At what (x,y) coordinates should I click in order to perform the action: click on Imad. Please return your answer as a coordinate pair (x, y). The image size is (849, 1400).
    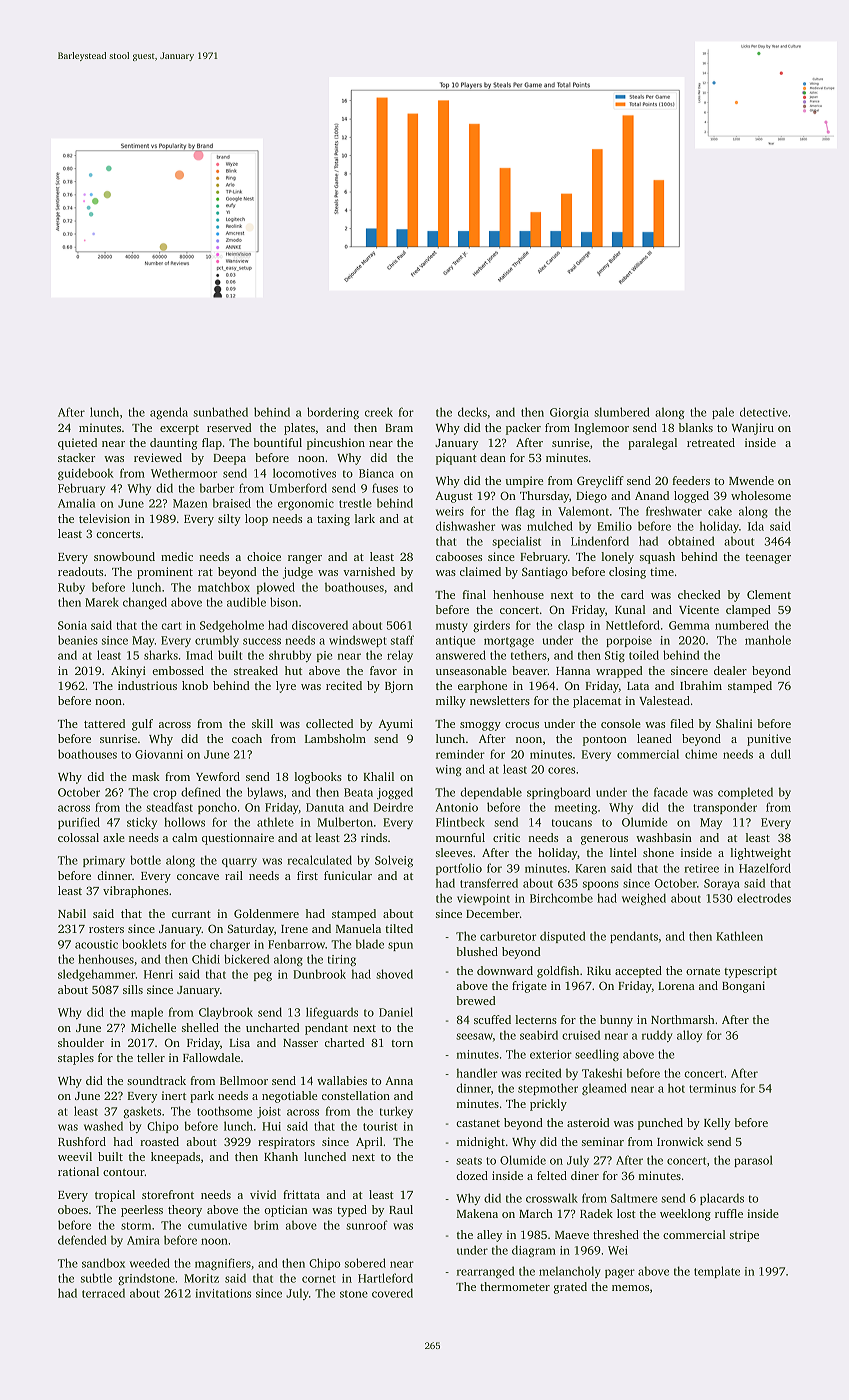
    Looking at the image, I should click on (199, 655).
